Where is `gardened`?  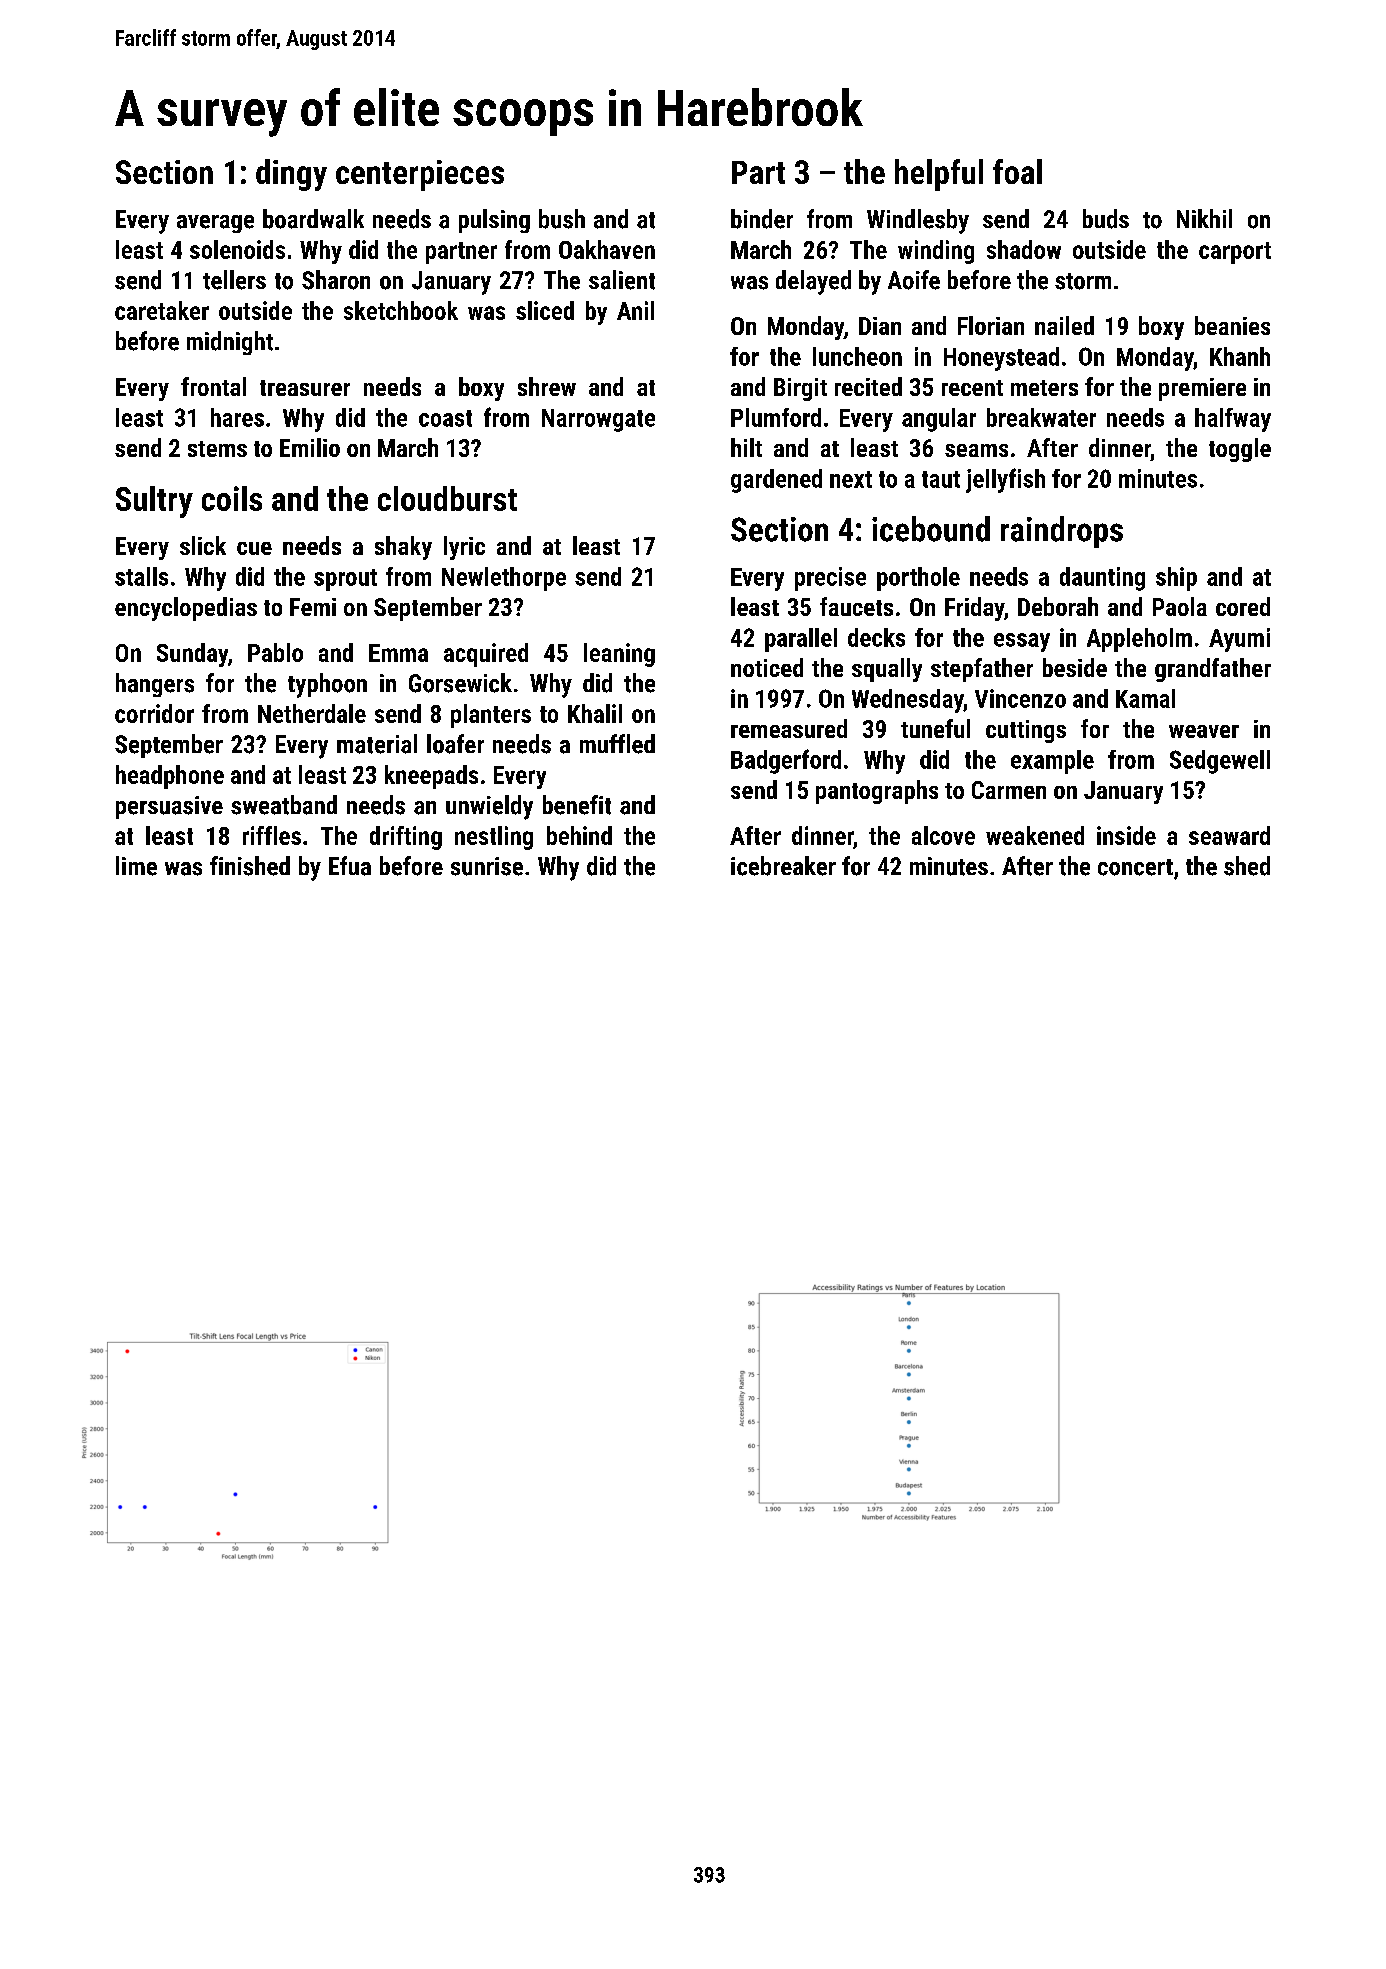
gardened is located at coordinates (776, 481).
